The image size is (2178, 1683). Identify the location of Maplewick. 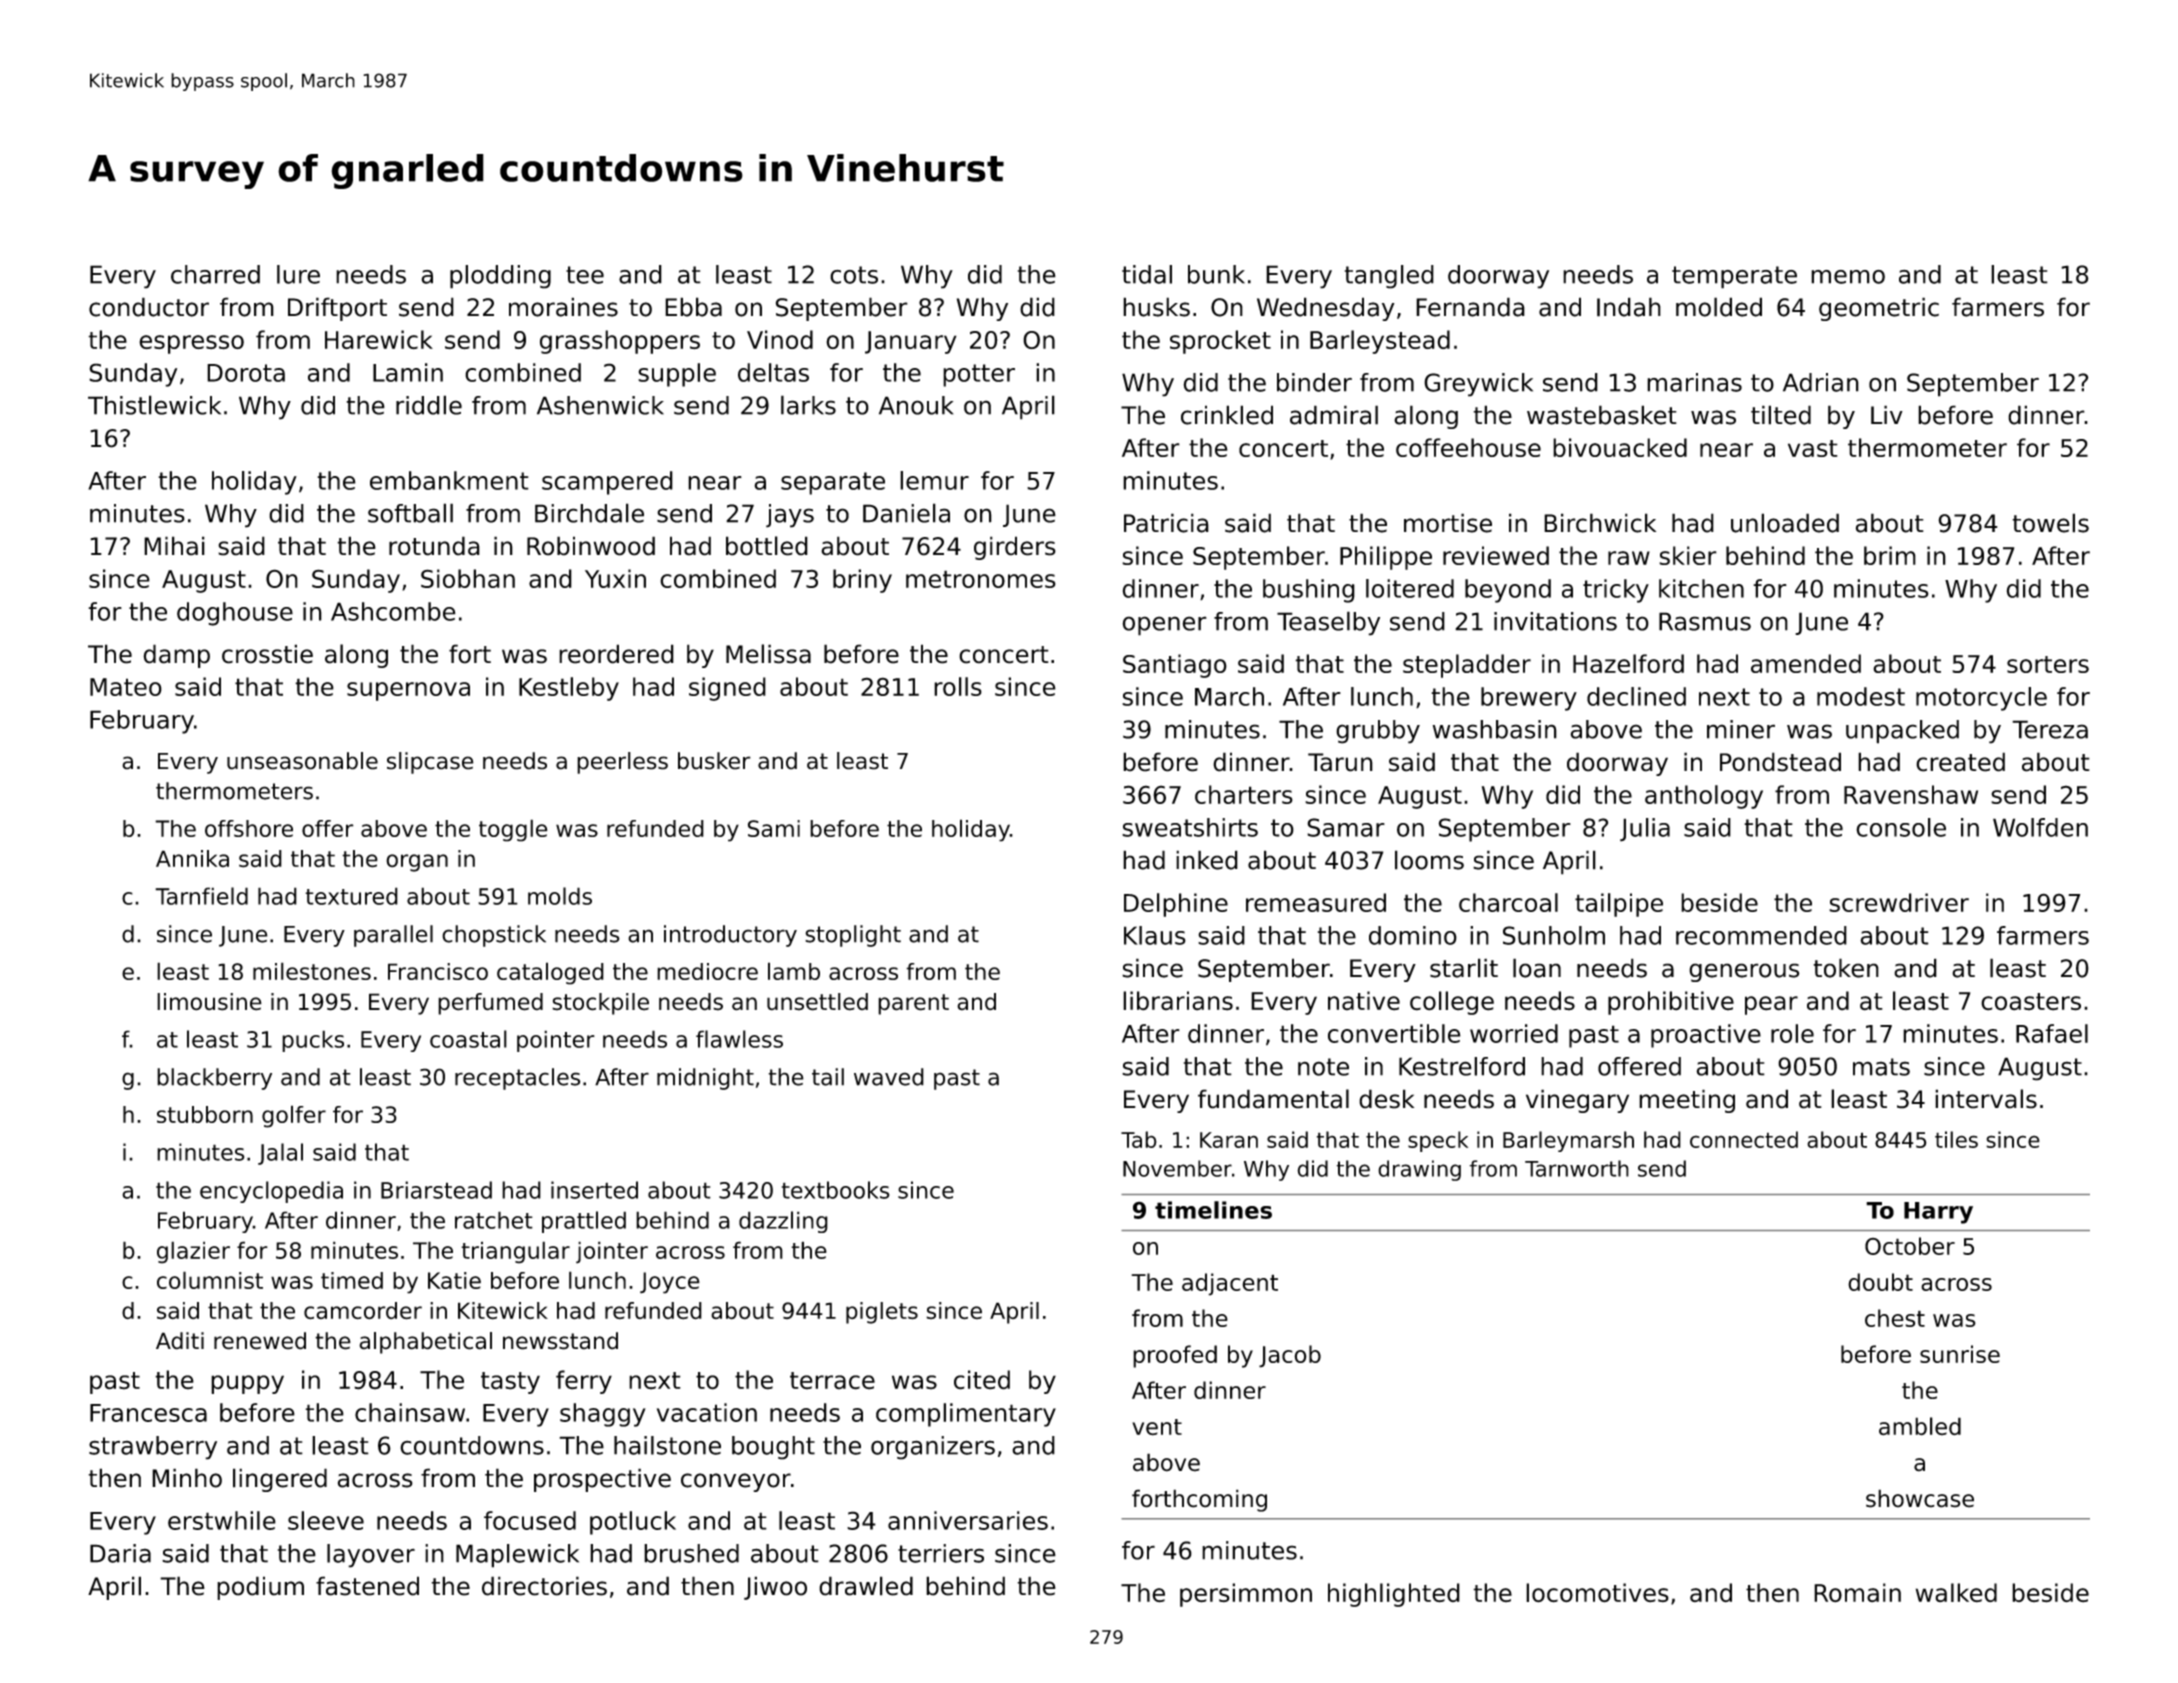
(517, 1556).
